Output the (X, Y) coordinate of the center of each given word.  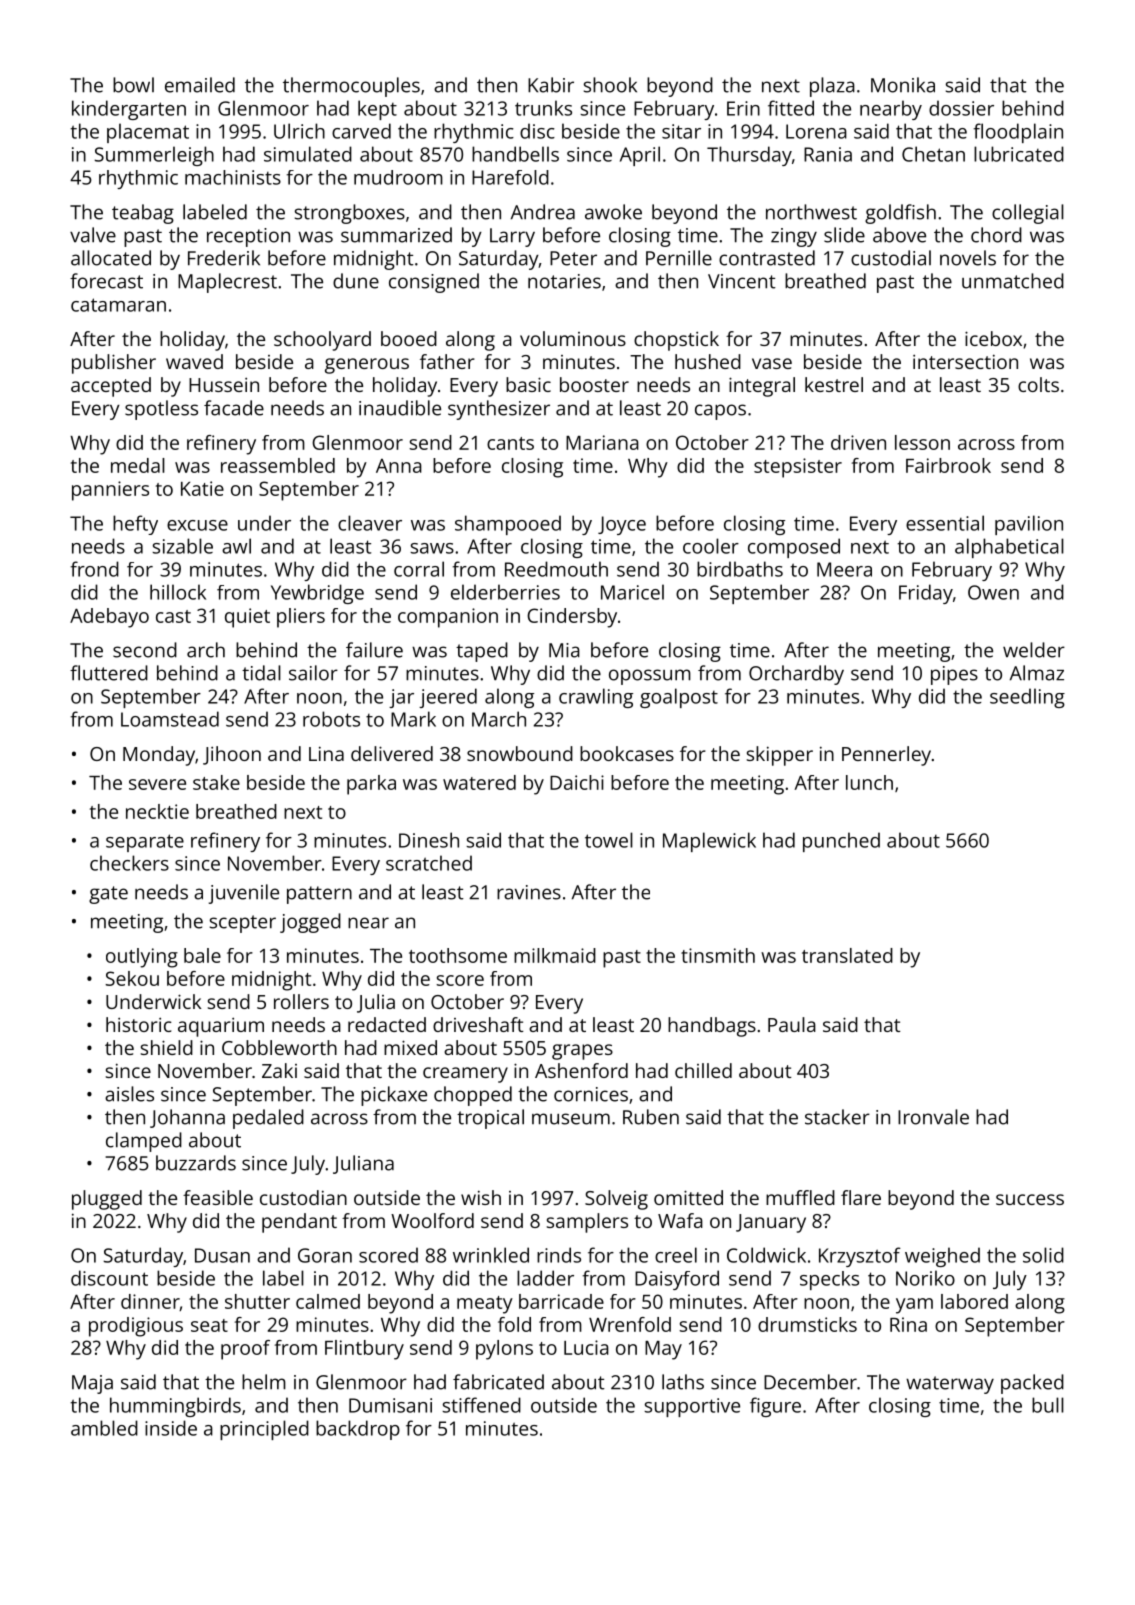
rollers (301, 1001)
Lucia (586, 1347)
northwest (811, 212)
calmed (328, 1301)
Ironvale (933, 1117)
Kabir (551, 85)
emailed (200, 85)
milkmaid (555, 955)
